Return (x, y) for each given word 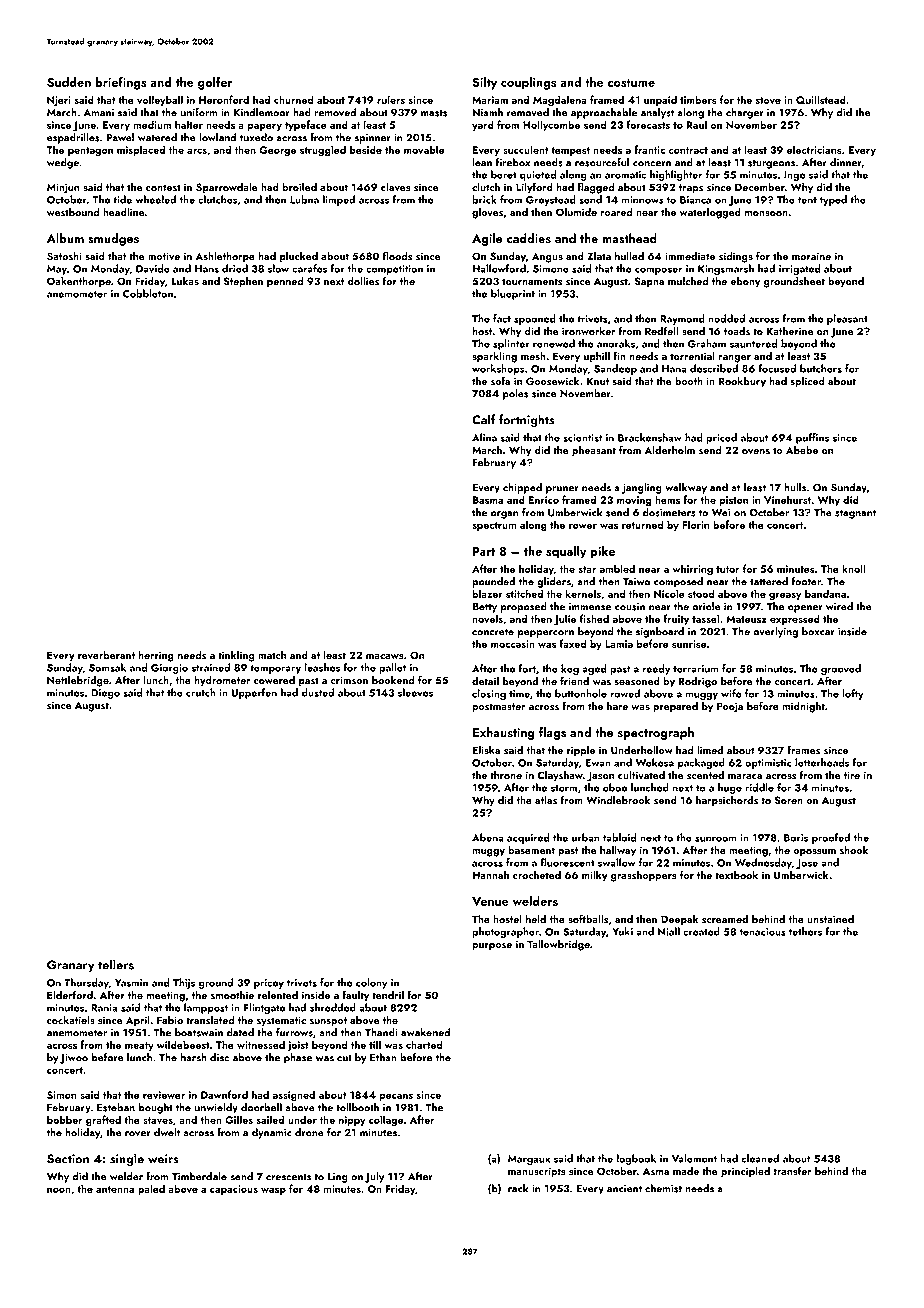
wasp (273, 1191)
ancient (624, 1189)
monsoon (766, 213)
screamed (725, 919)
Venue (490, 901)
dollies (363, 281)
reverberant (106, 655)
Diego (105, 694)
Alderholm (670, 450)
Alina (484, 437)
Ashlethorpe (225, 257)
